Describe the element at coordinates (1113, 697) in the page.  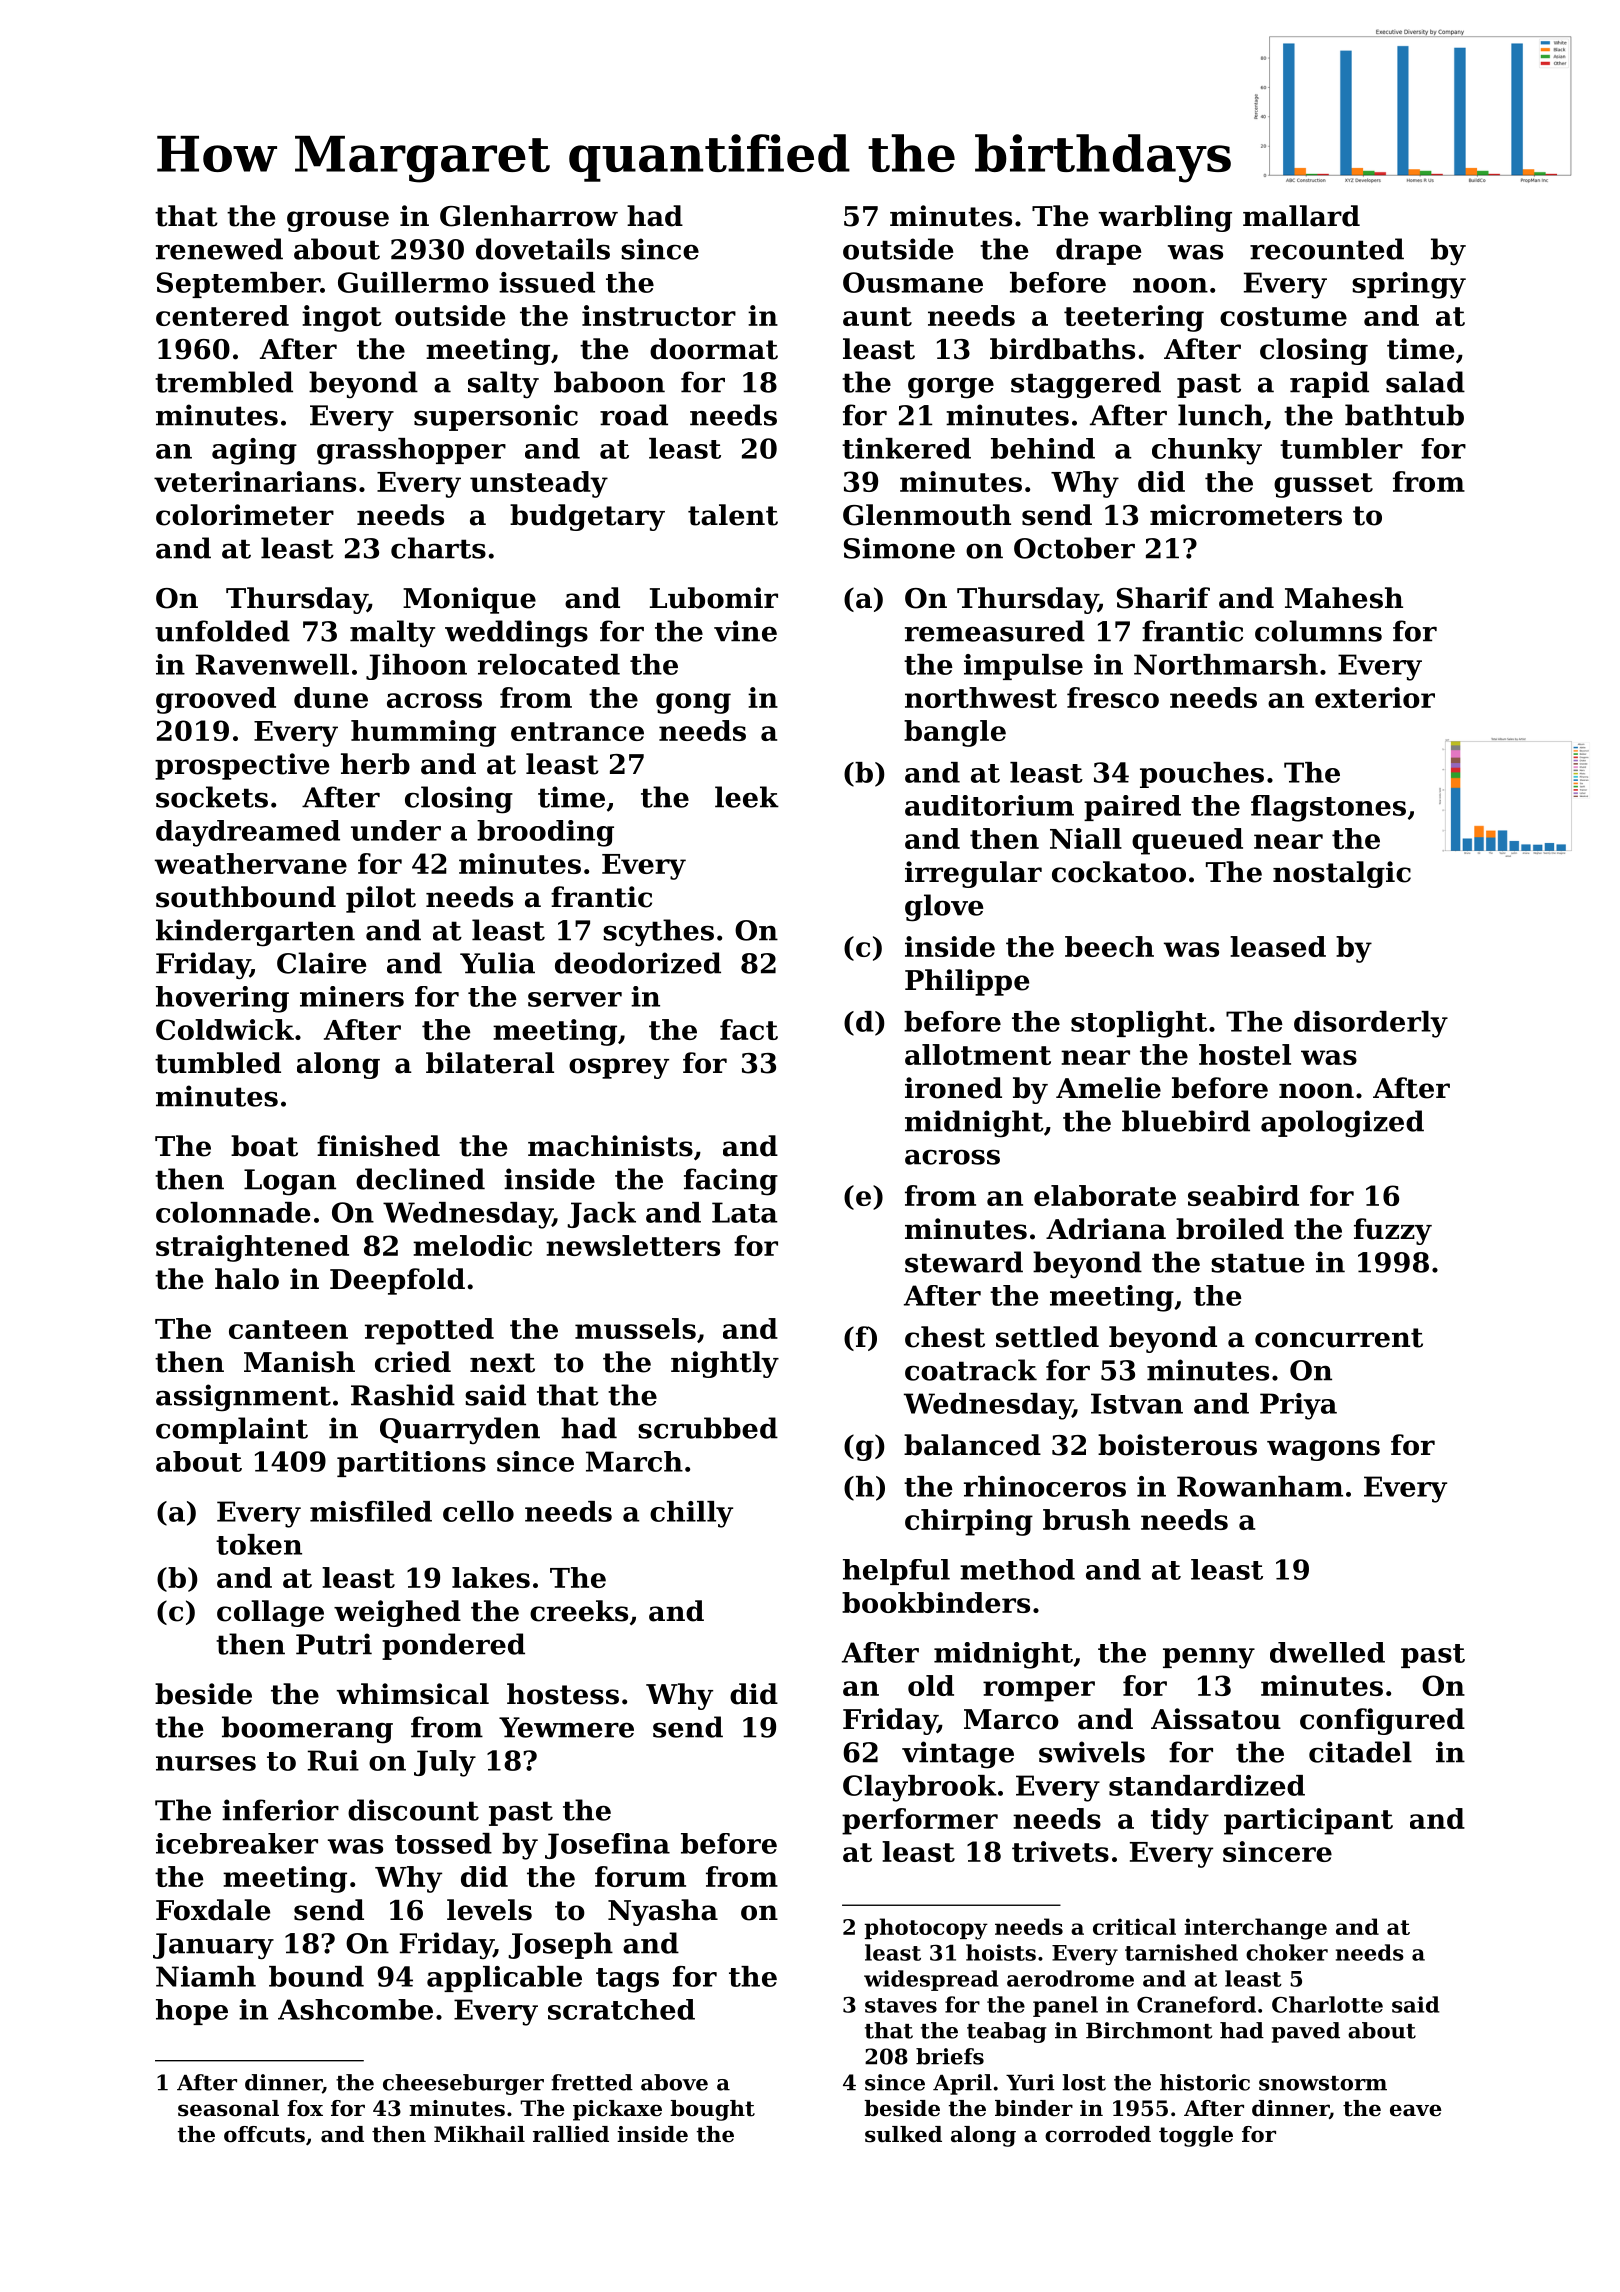
I see `fresco` at that location.
